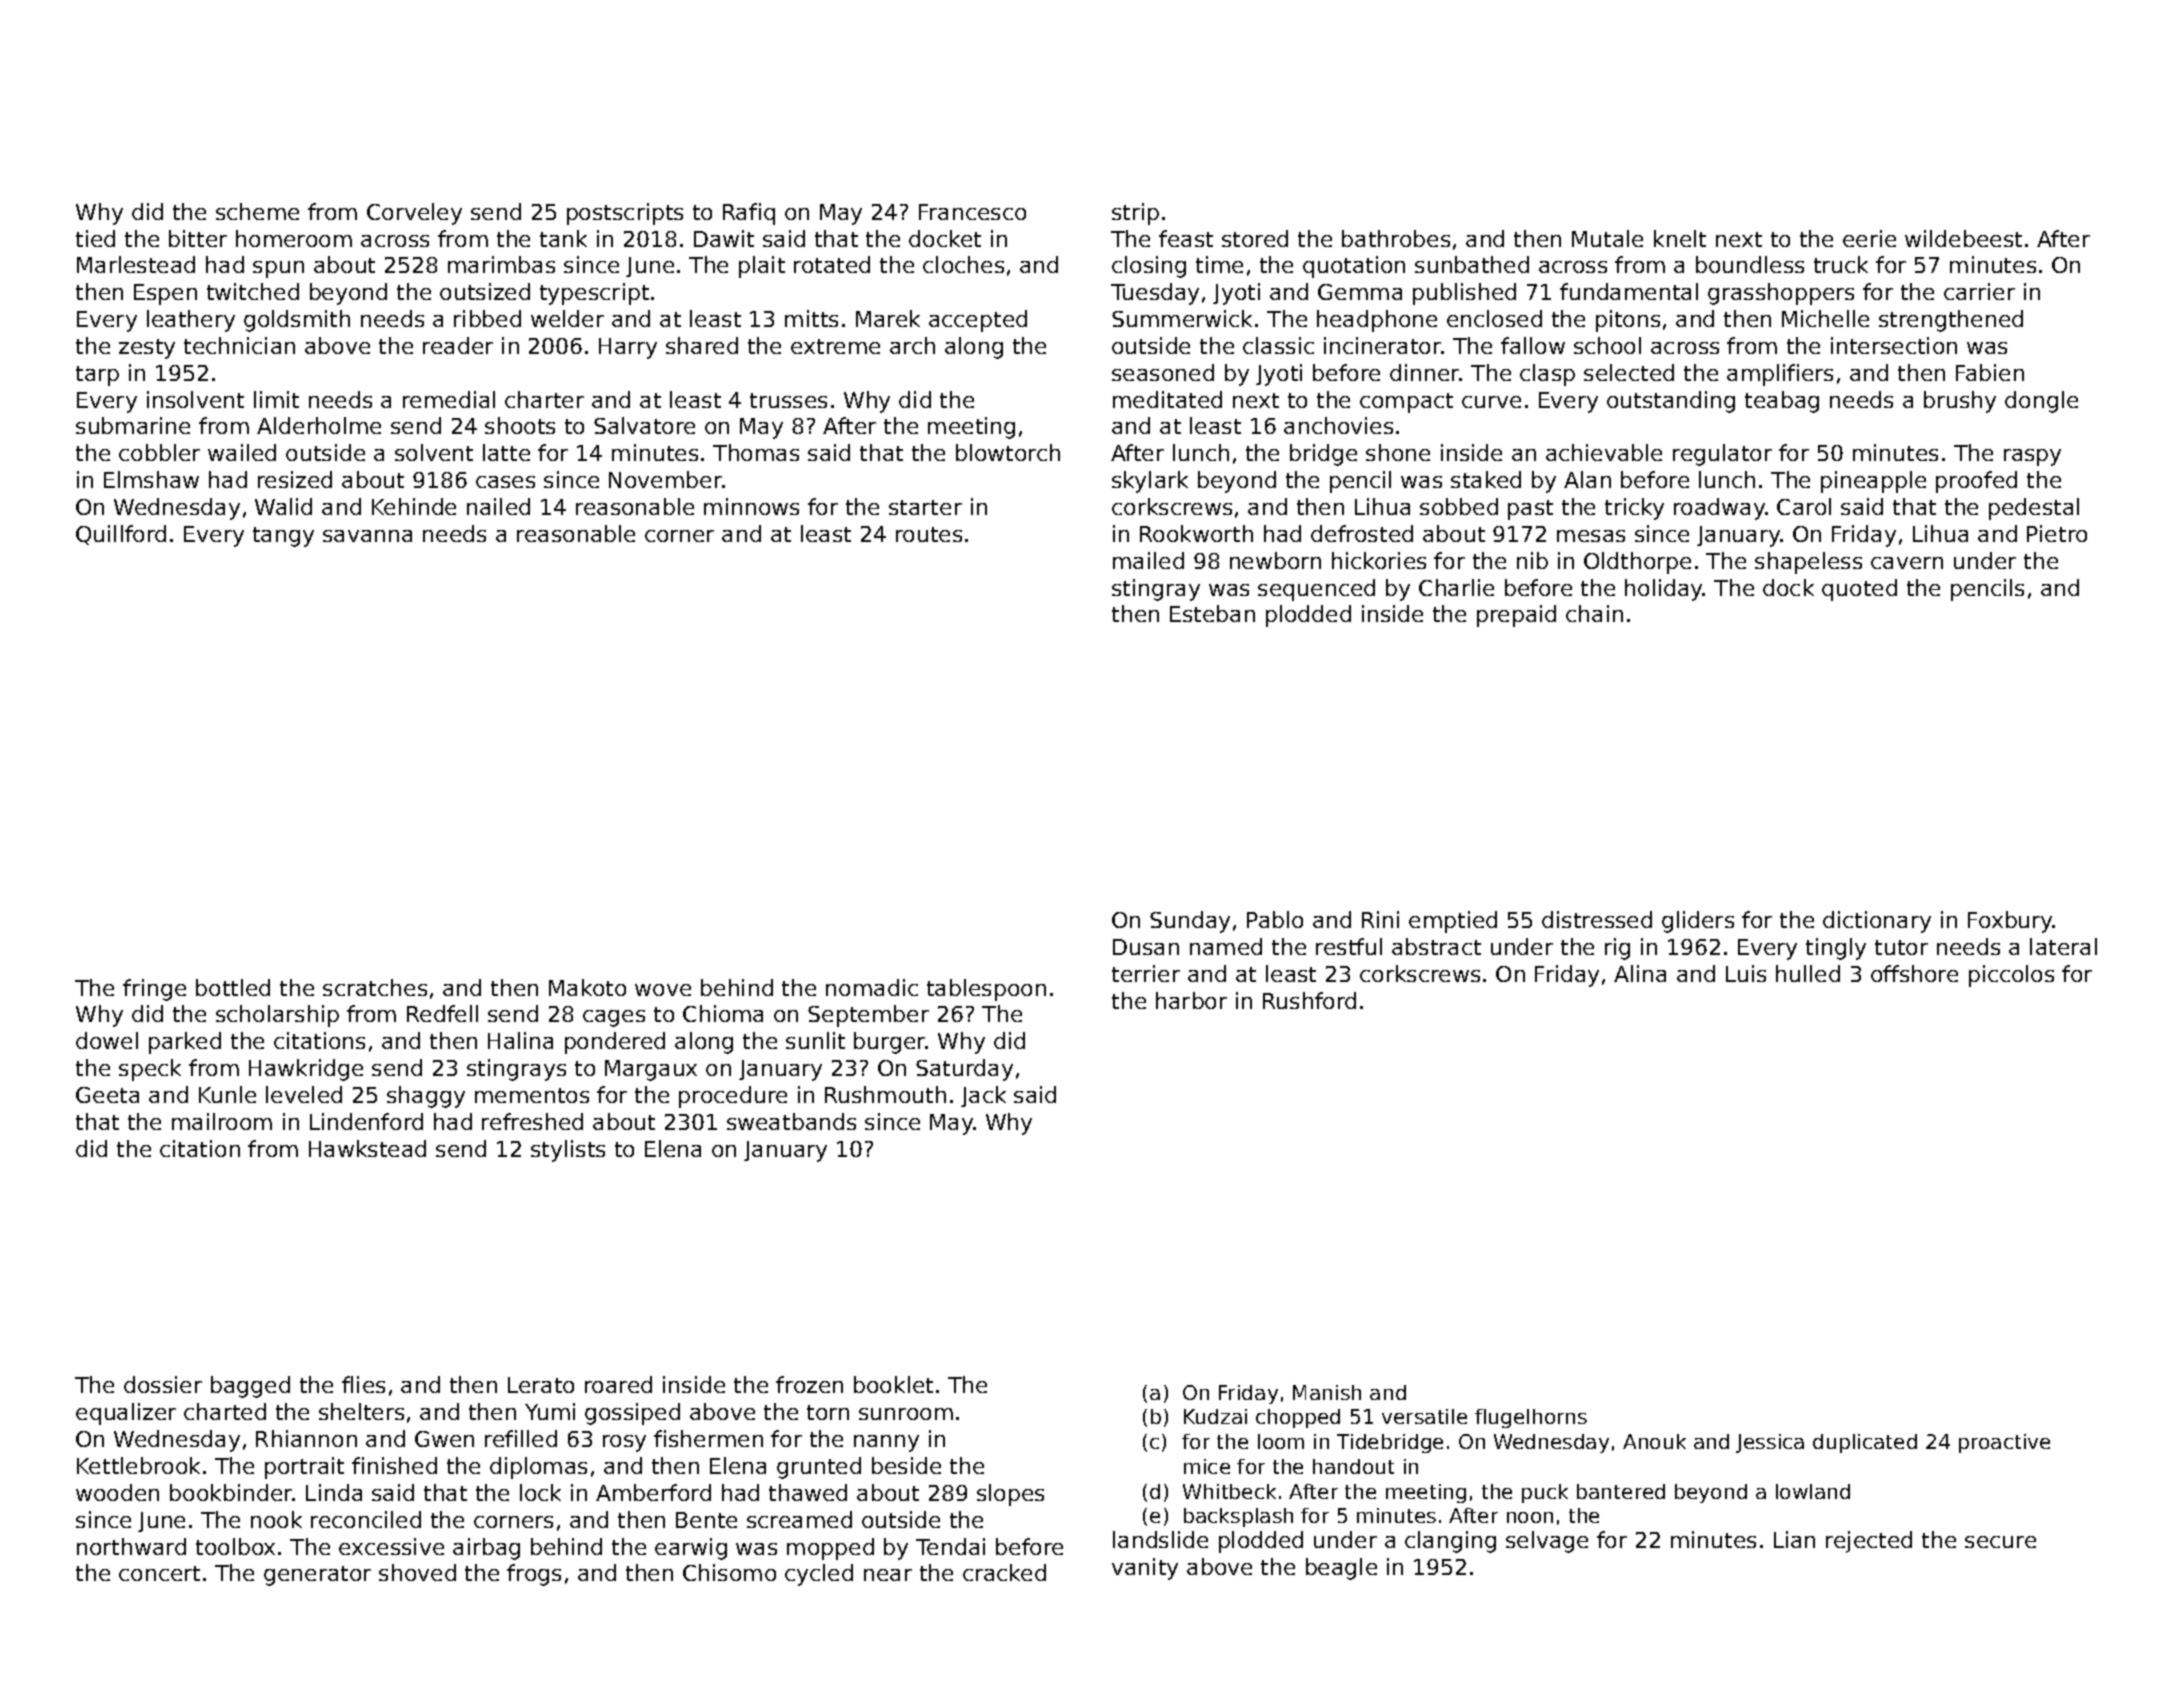  I want to click on chain, so click(1594, 613).
